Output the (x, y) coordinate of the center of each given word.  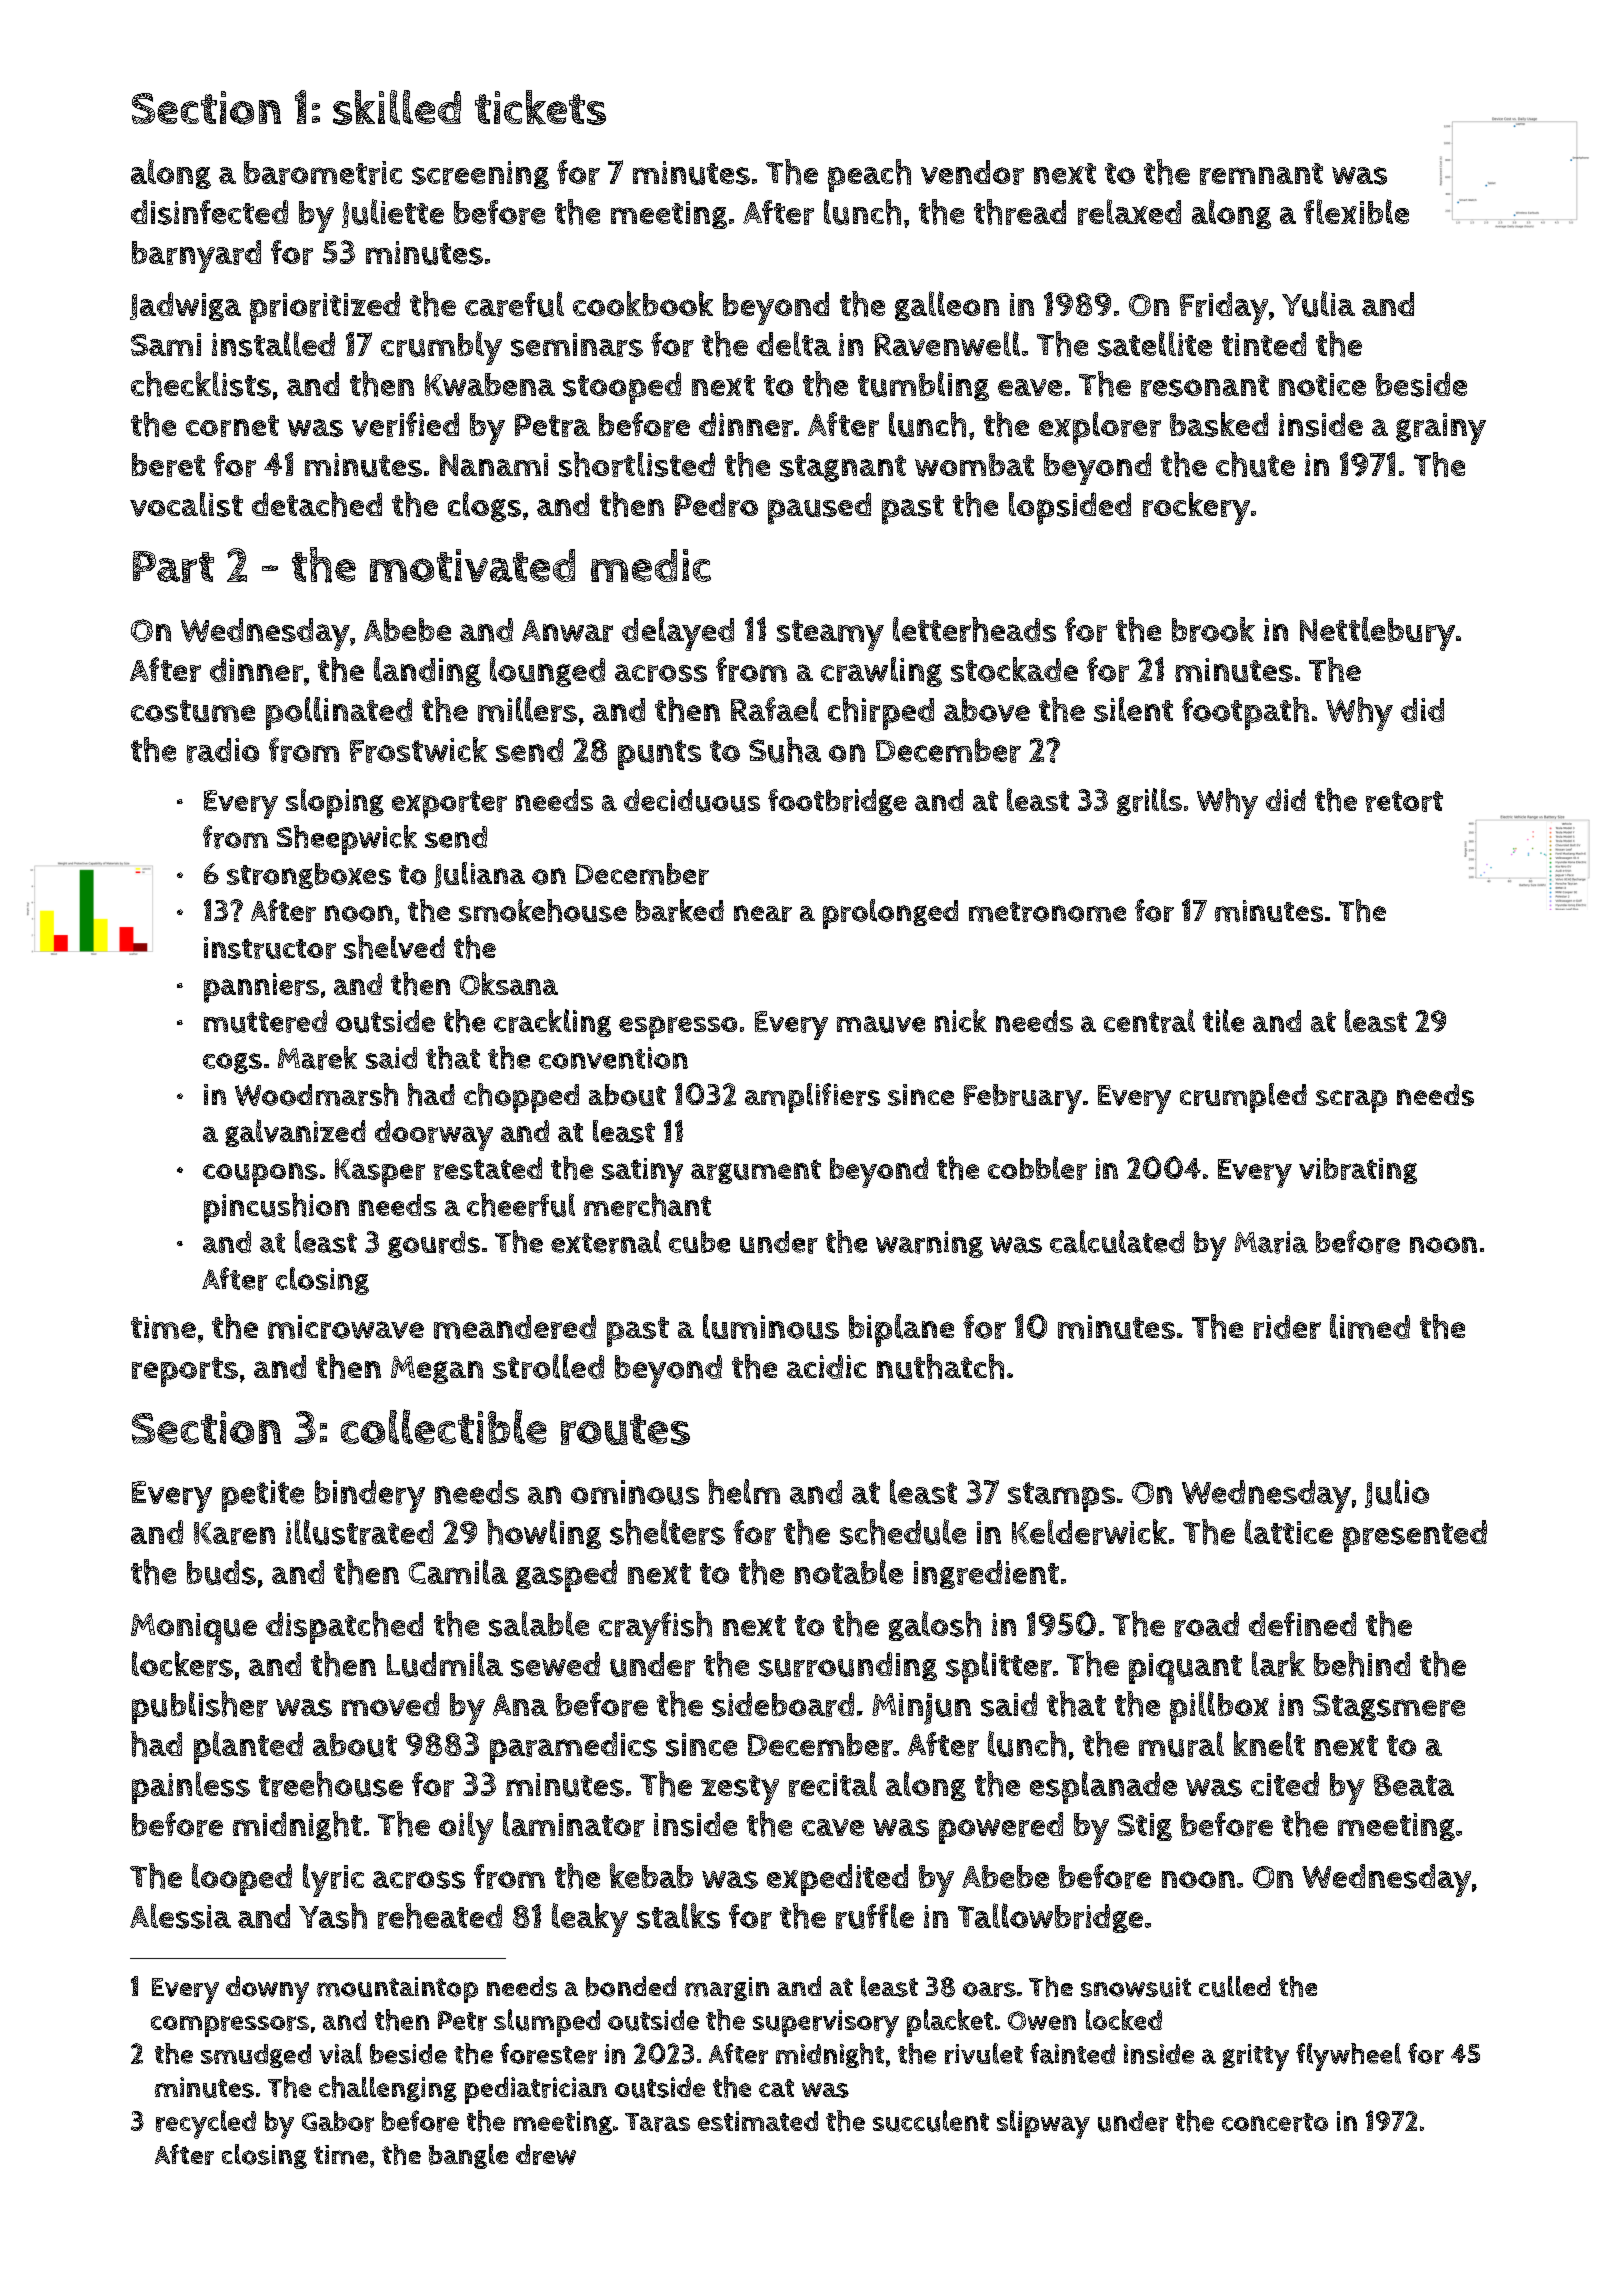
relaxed (1129, 212)
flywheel (1348, 2057)
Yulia (1318, 304)
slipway (1043, 2124)
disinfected (209, 212)
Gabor (338, 2121)
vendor (972, 172)
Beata (1414, 1785)
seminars (577, 345)
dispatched (344, 1627)
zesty (740, 1790)
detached (317, 504)
